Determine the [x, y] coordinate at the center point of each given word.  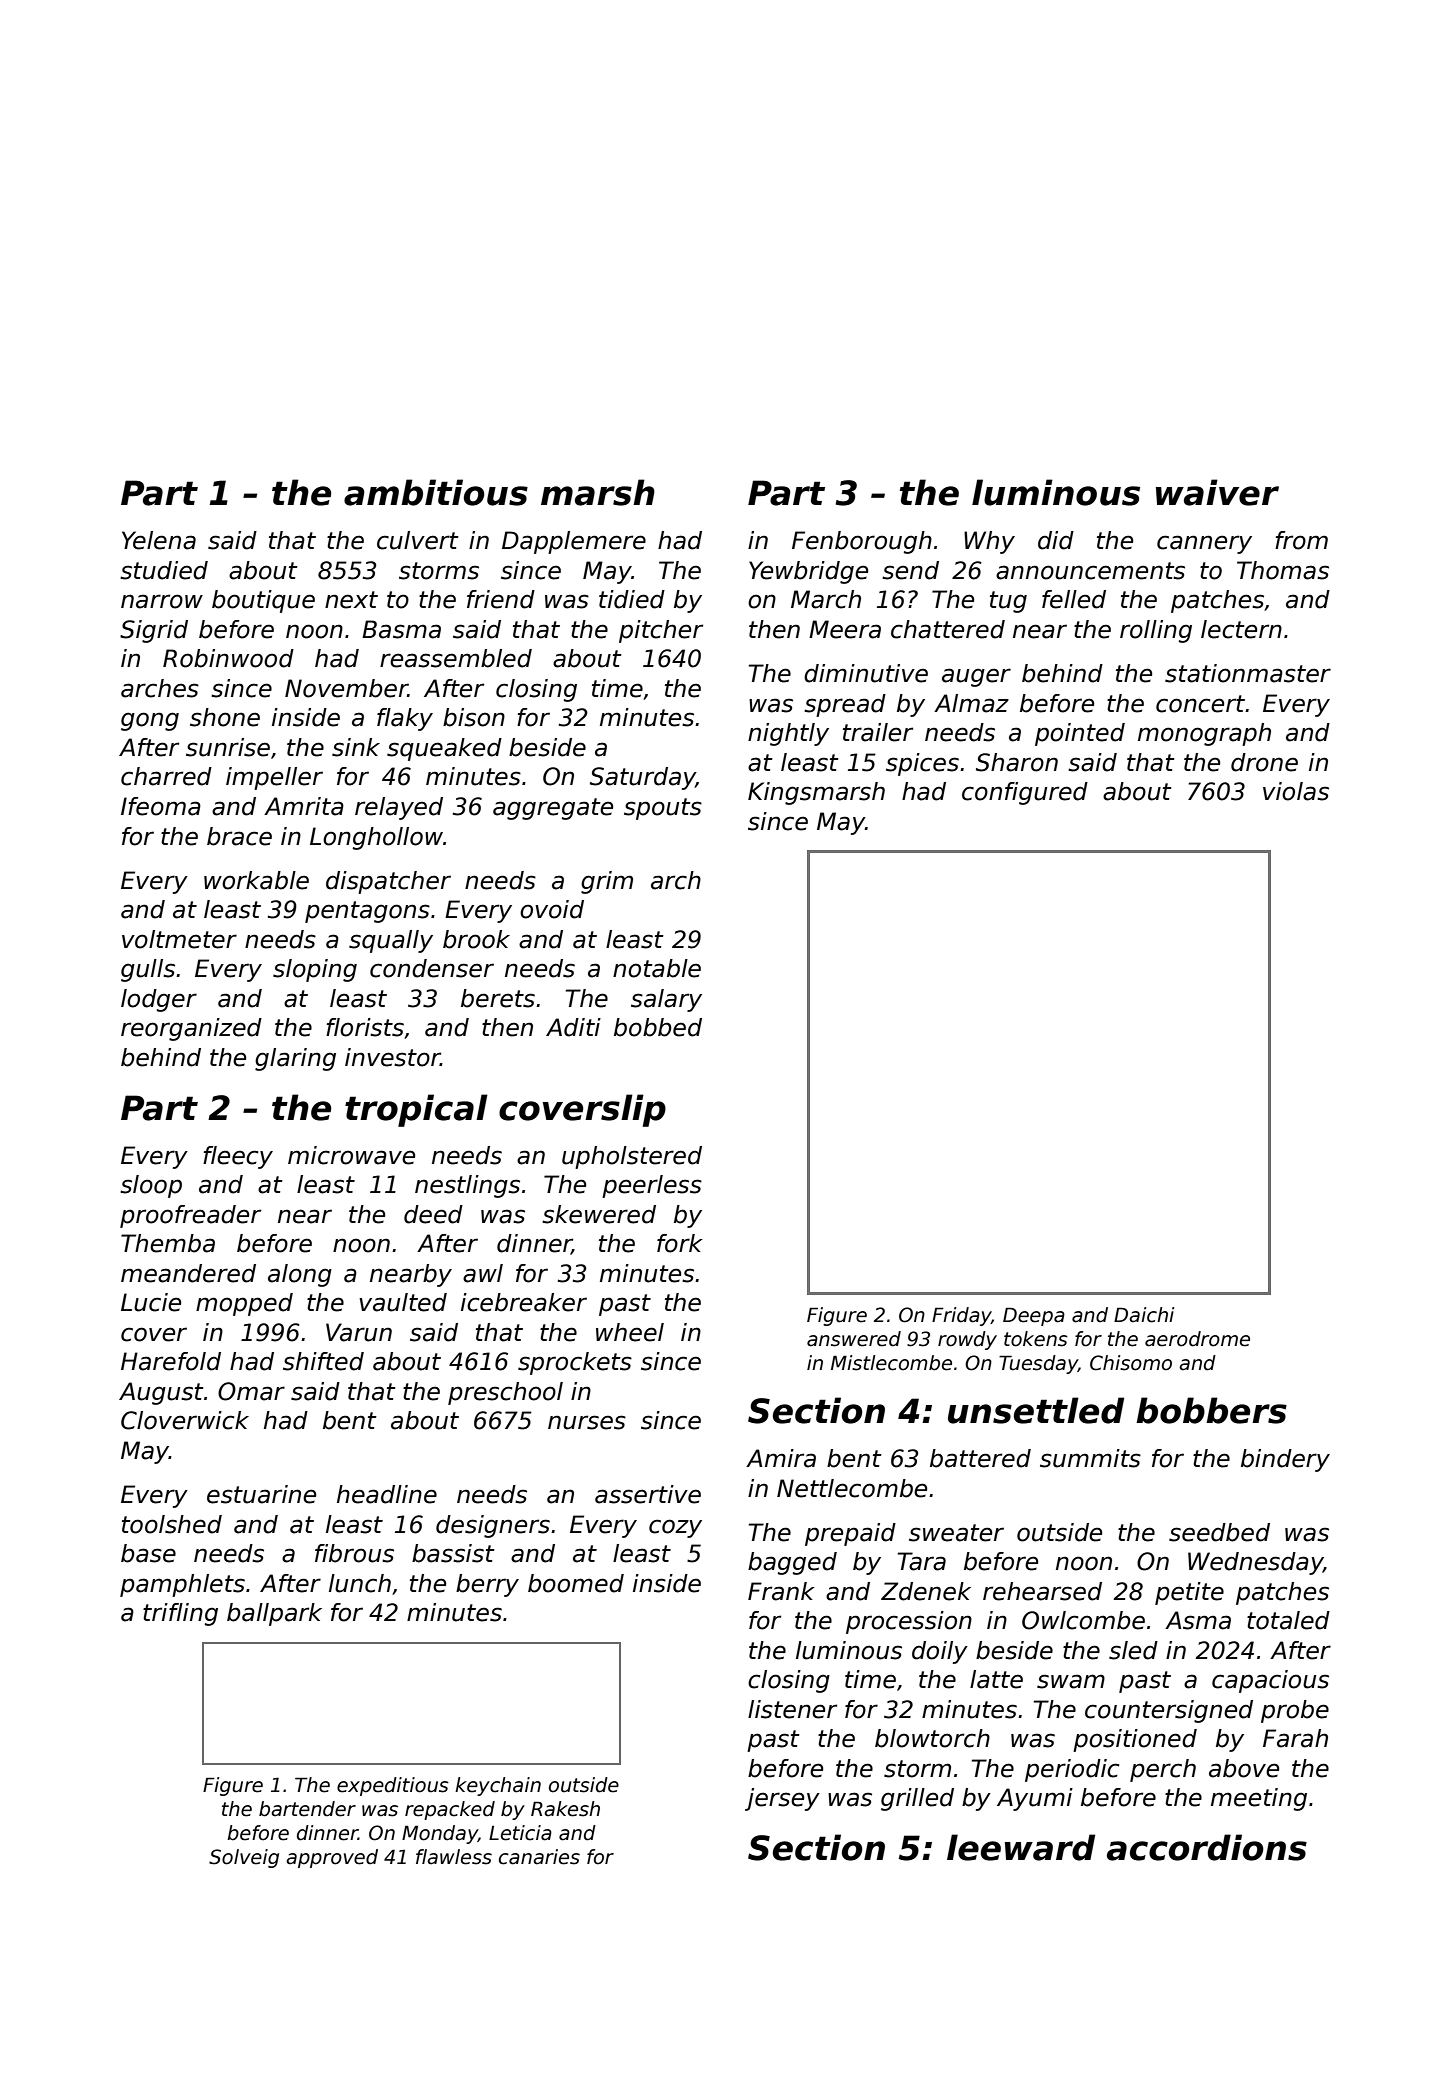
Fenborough [862, 542]
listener [792, 1709]
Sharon [1017, 762]
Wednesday [1255, 1563]
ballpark [274, 1614]
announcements [1090, 571]
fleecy [238, 1157]
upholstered [632, 1157]
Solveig [244, 1858]
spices [922, 764]
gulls [148, 970]
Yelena [159, 540]
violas [1296, 791]
